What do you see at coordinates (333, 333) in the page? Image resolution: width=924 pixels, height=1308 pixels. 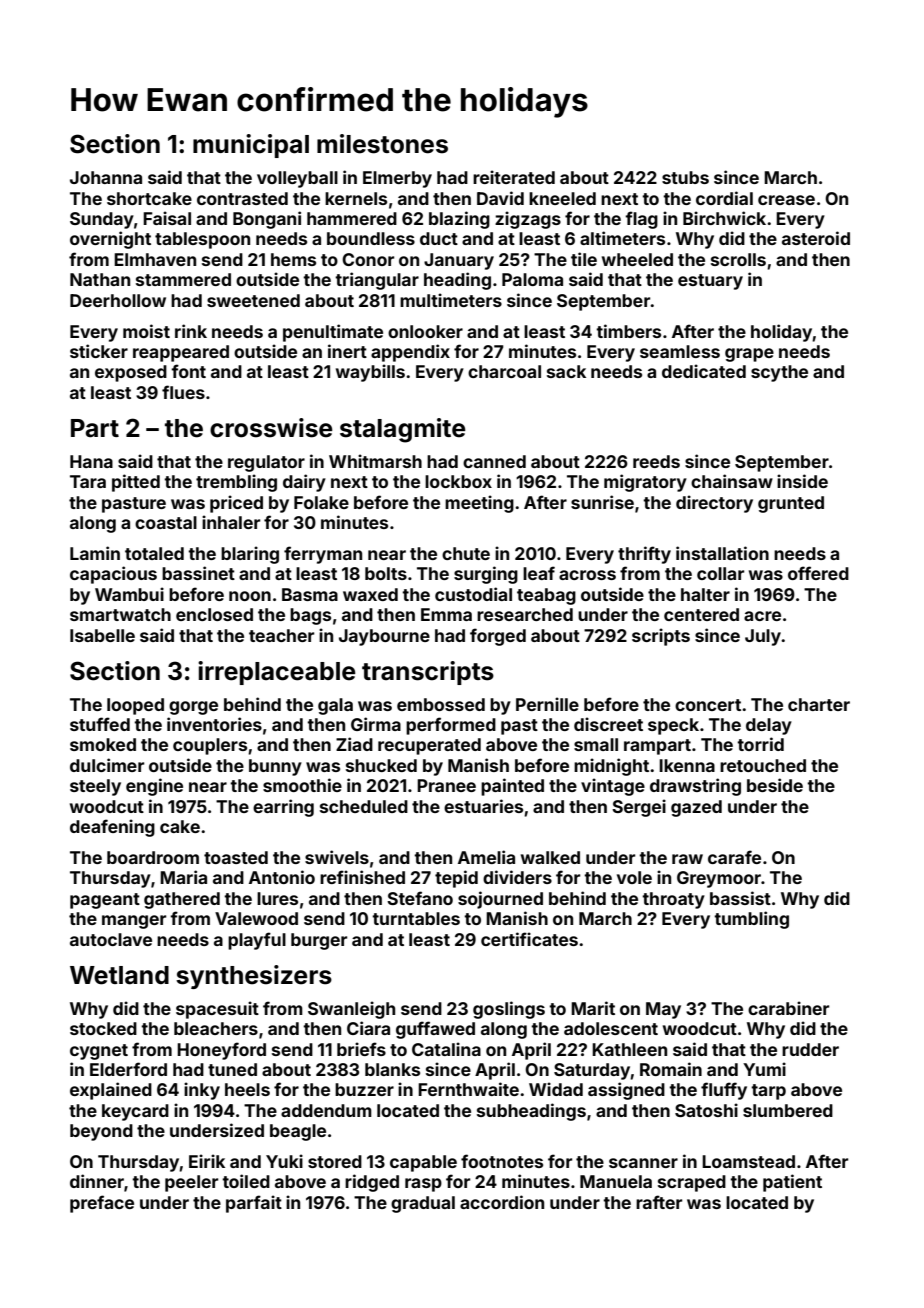 I see `penultimate` at bounding box center [333, 333].
